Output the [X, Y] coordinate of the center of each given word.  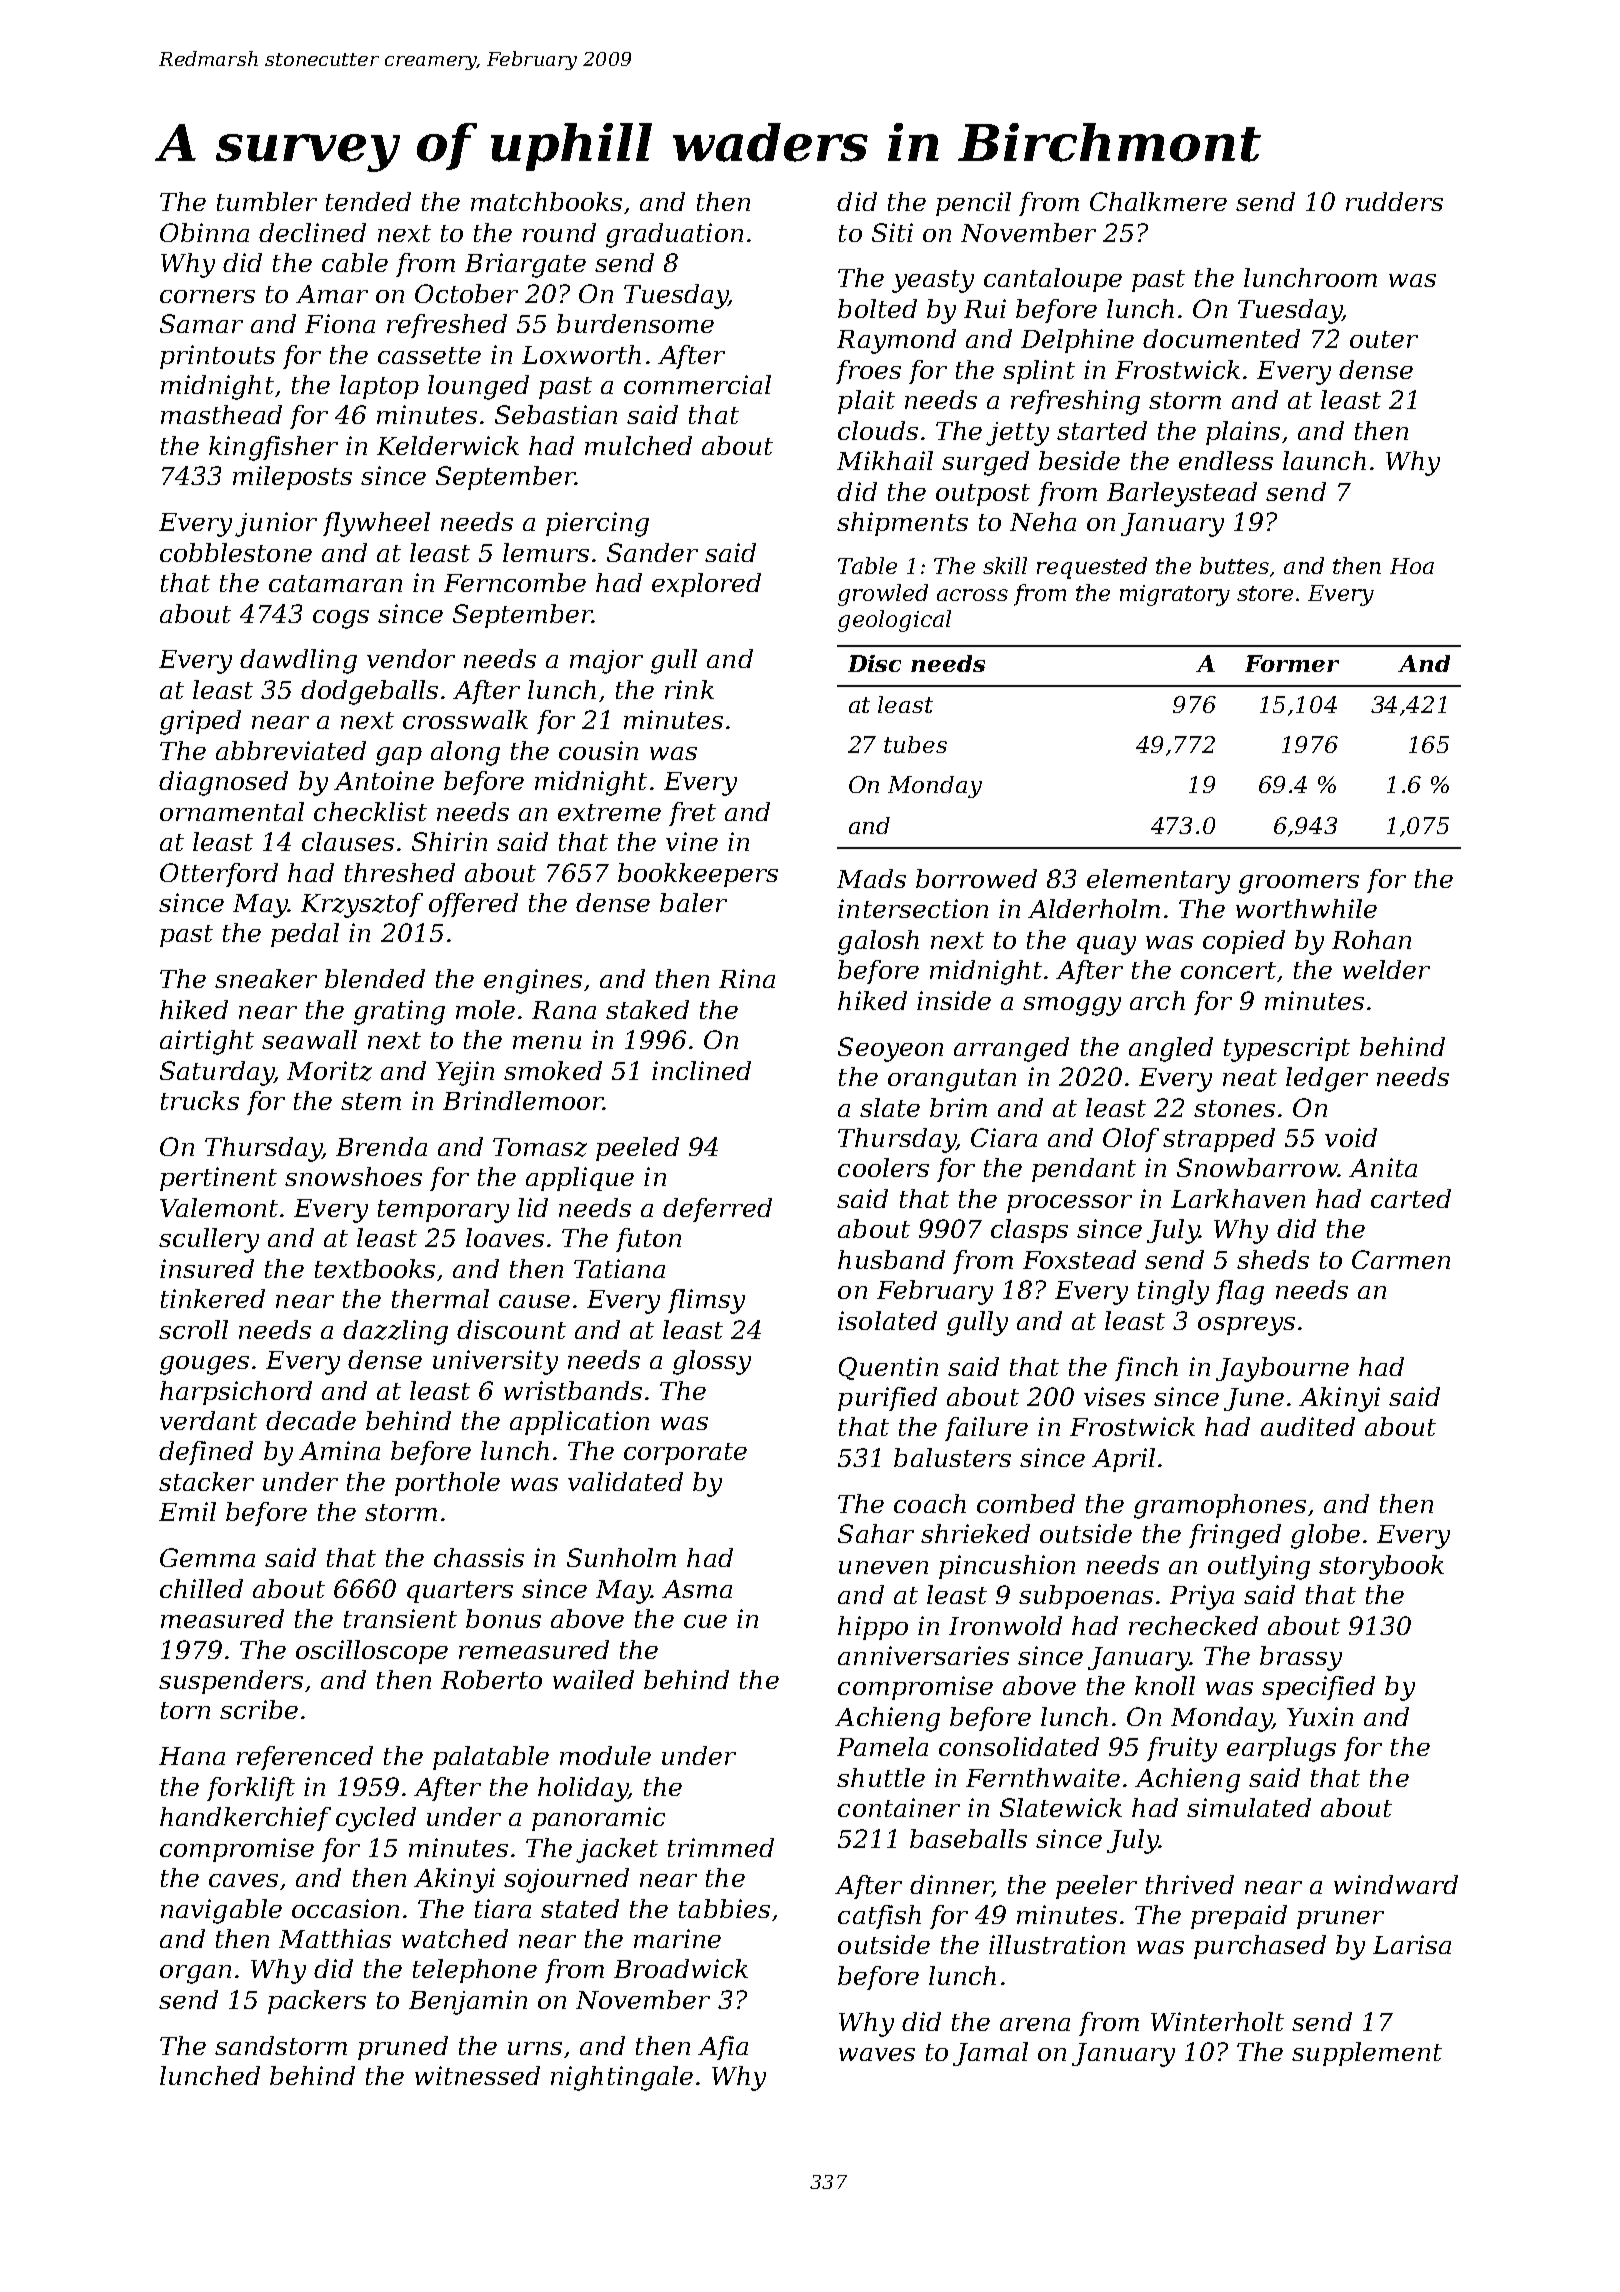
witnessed [477, 2075]
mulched [638, 445]
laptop [379, 387]
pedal [305, 935]
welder [1386, 969]
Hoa [1412, 566]
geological [894, 621]
